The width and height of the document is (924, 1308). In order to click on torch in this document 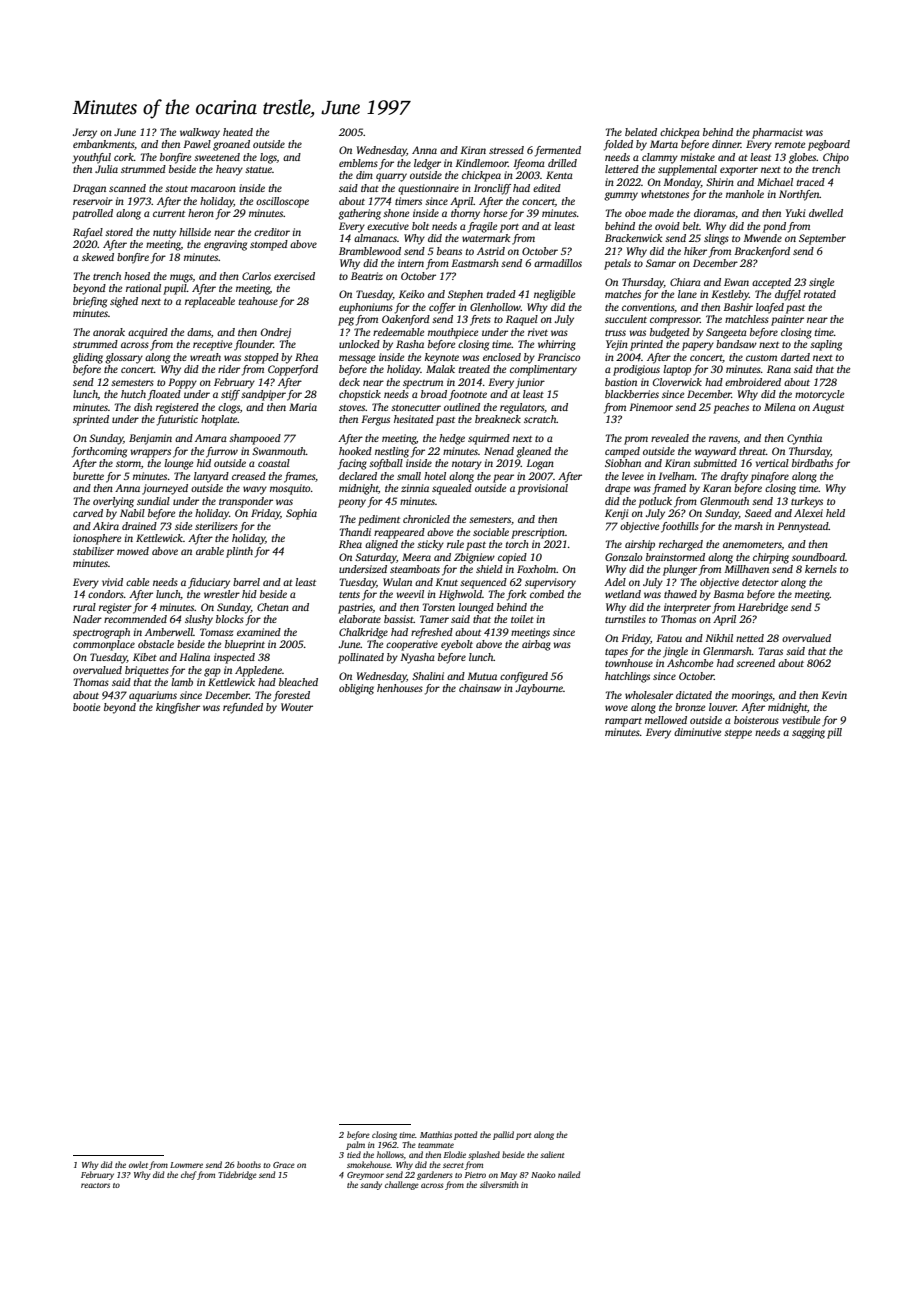, I will do `click(517, 544)`.
